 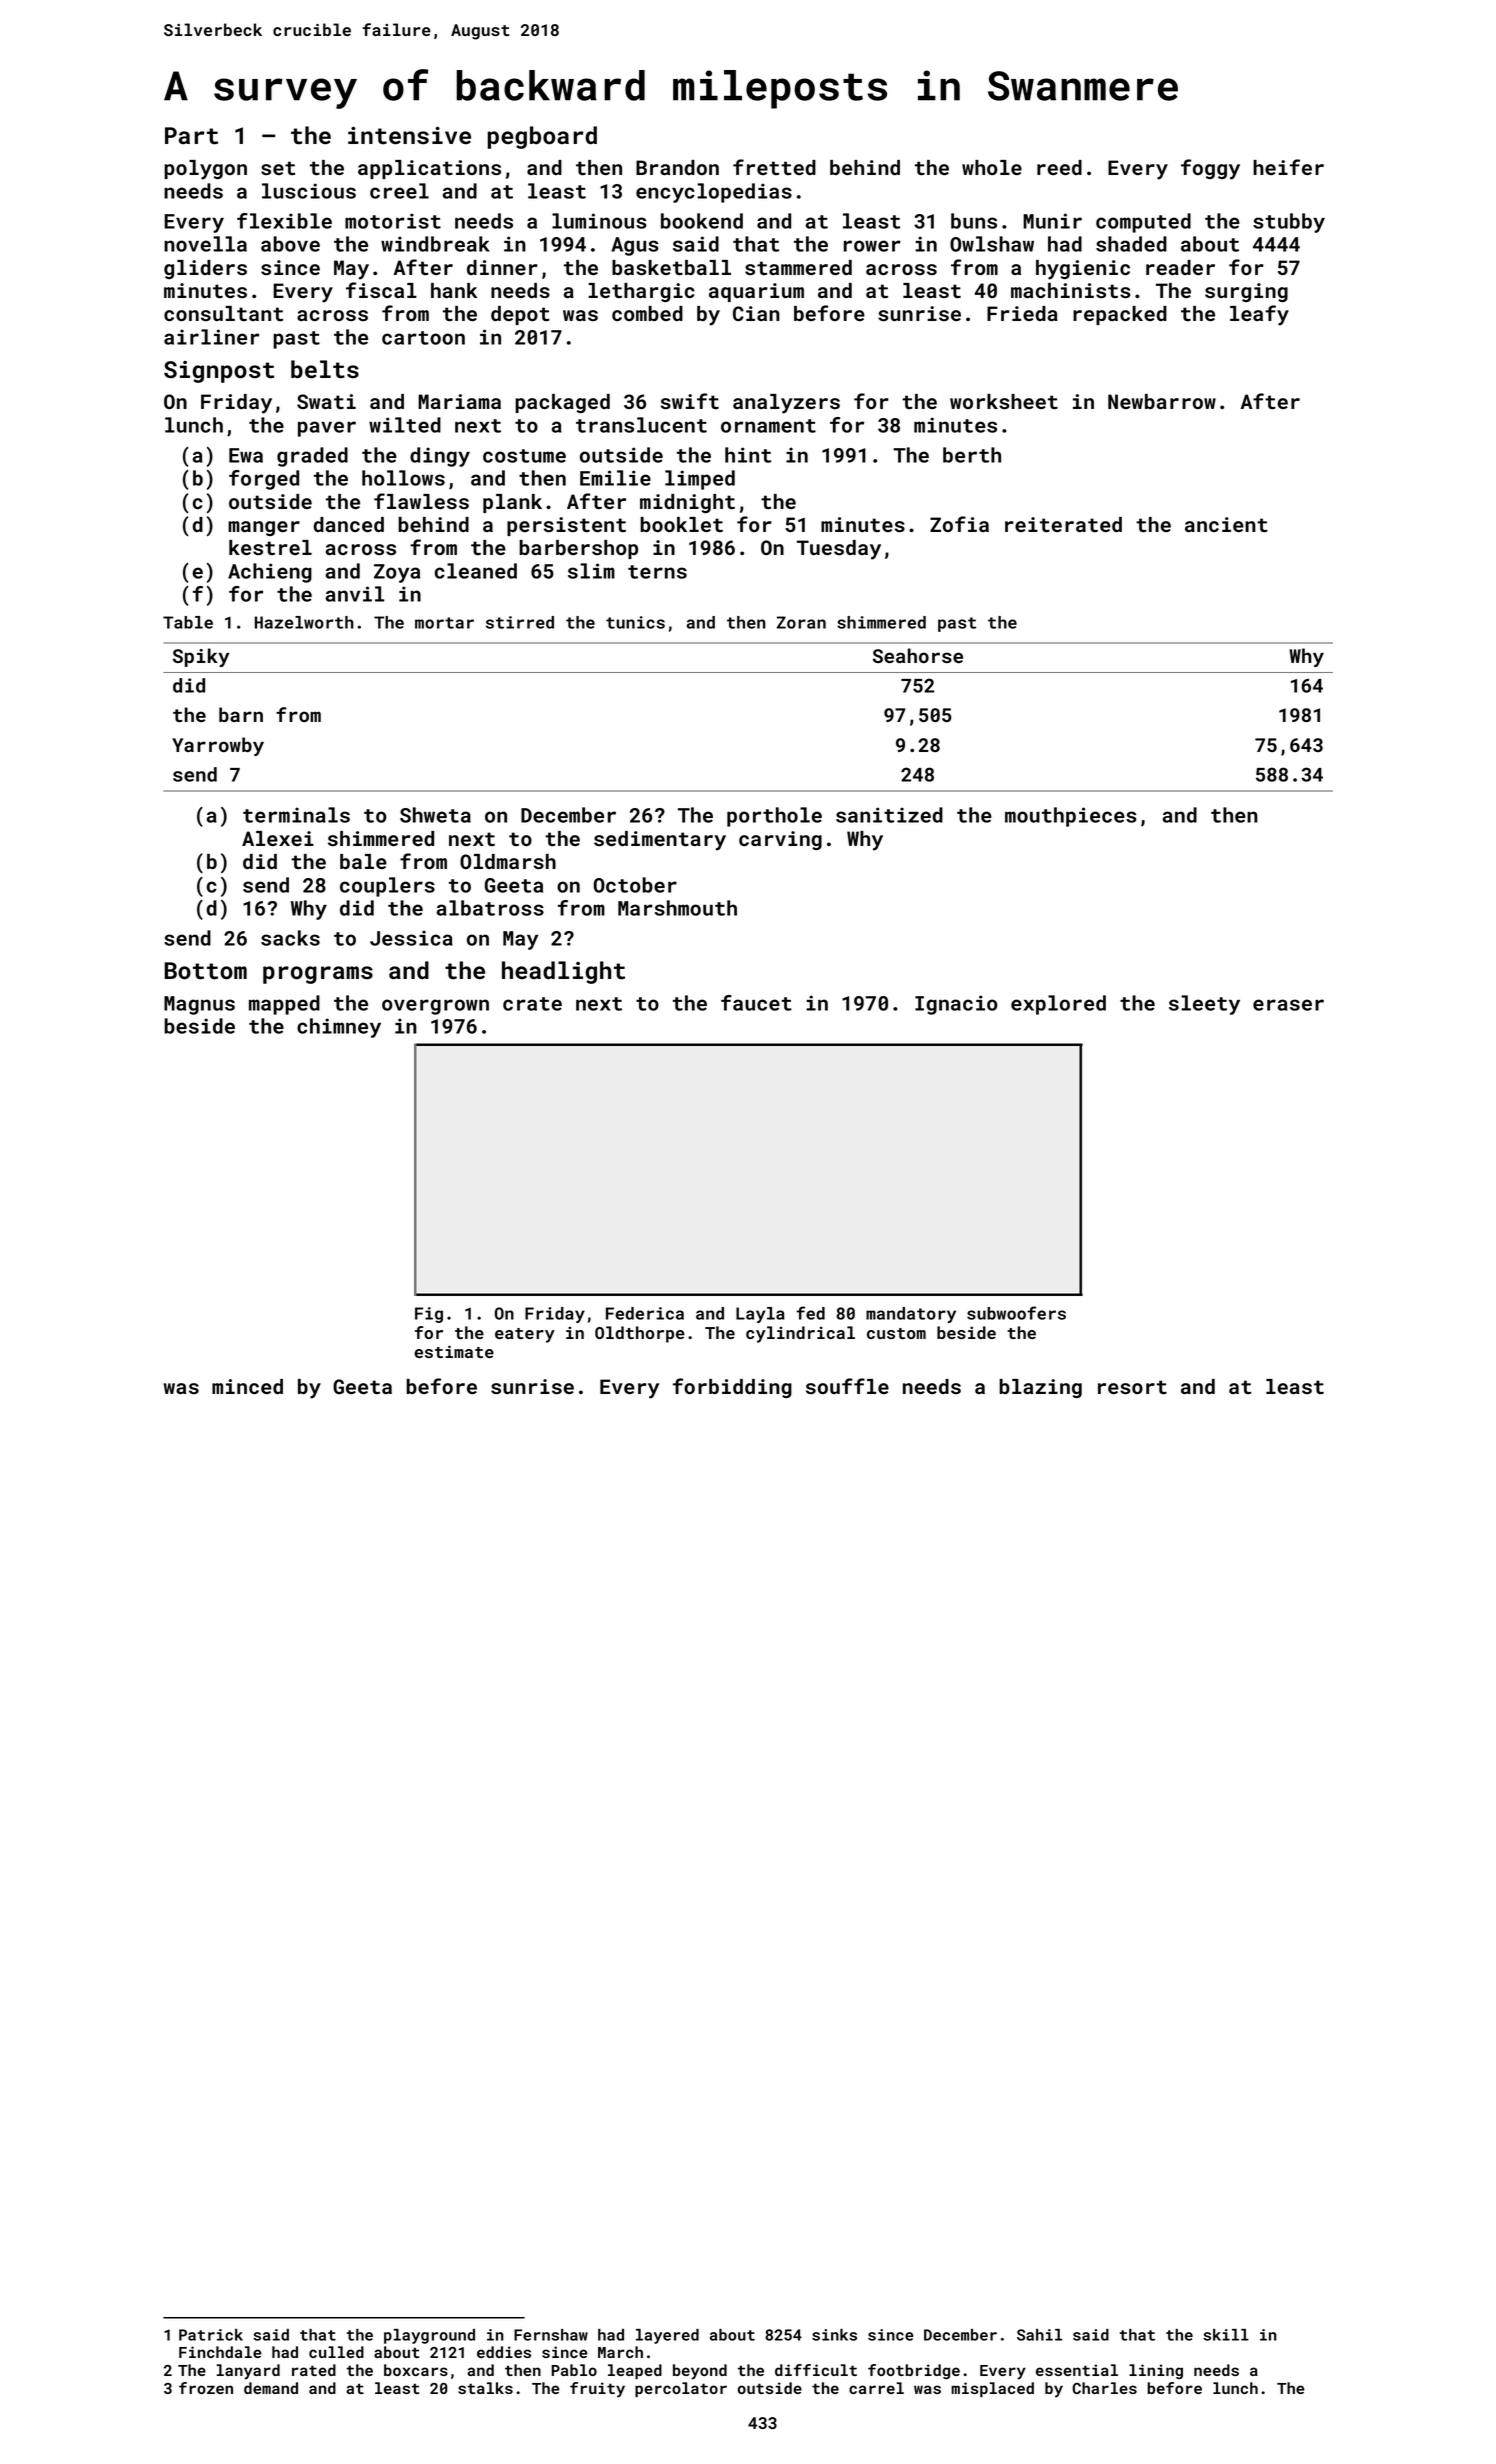 What do you see at coordinates (1132, 1387) in the page?
I see `resort` at bounding box center [1132, 1387].
